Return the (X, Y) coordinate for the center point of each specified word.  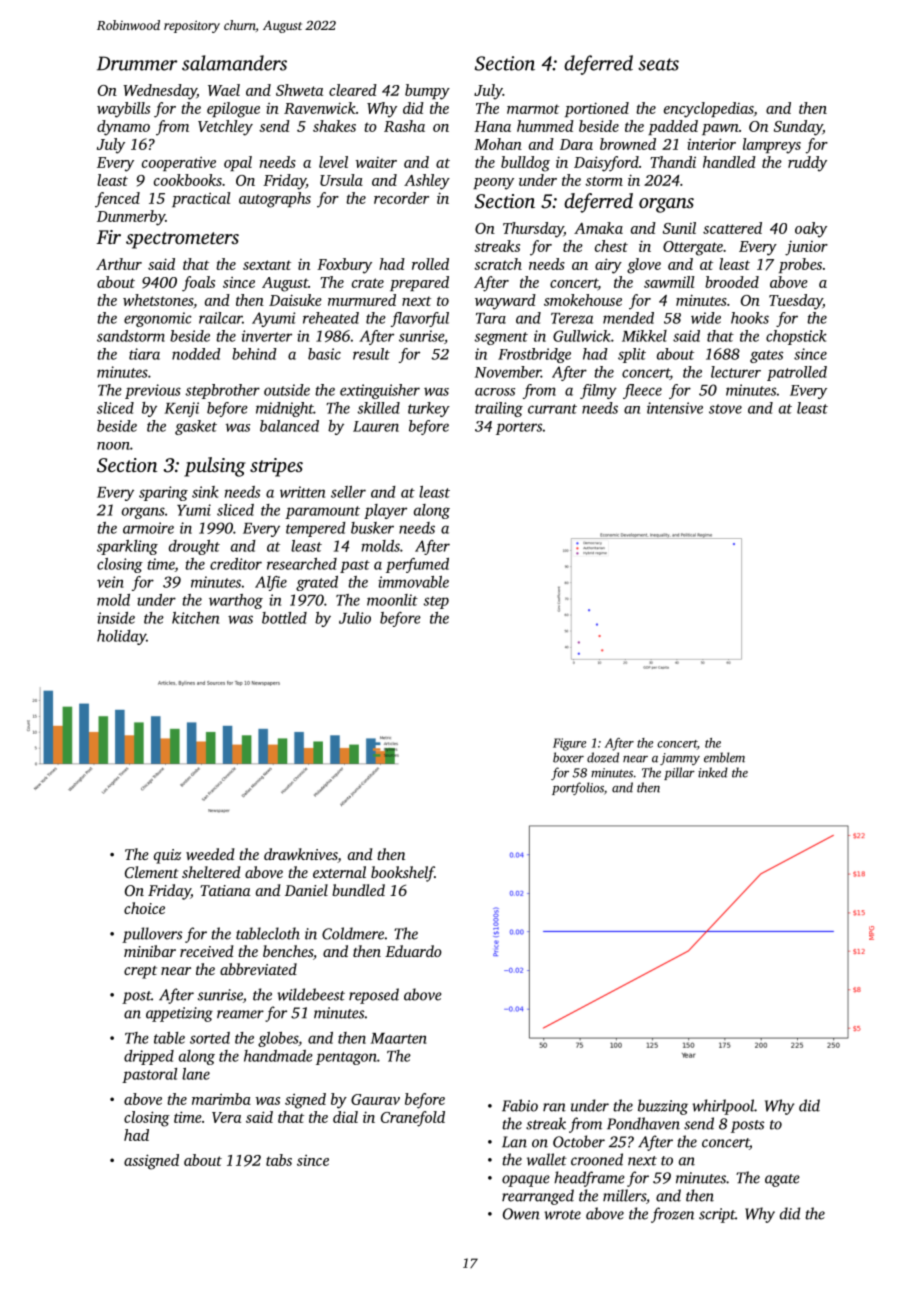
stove (725, 409)
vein (110, 582)
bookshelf (402, 874)
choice (144, 908)
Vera (226, 1117)
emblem (724, 757)
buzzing (663, 1107)
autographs (275, 200)
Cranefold (413, 1119)
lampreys (772, 146)
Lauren (376, 426)
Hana (492, 126)
